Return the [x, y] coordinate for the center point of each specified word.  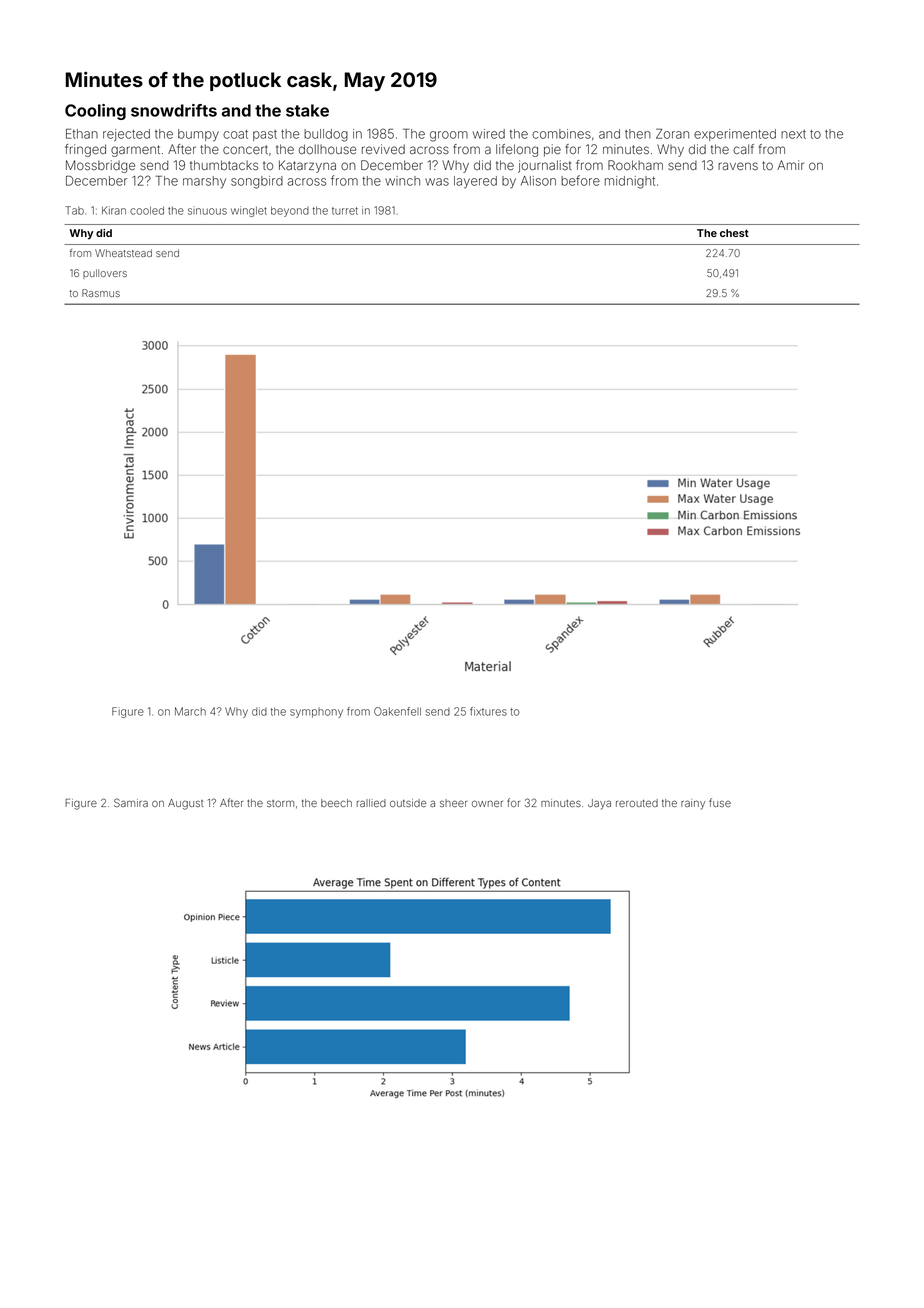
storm [280, 803]
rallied [371, 803]
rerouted [637, 803]
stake [307, 110]
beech [336, 803]
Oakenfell [397, 711]
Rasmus [101, 293]
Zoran [672, 134]
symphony [316, 713]
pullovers [105, 274]
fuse [720, 802]
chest [734, 233]
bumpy [198, 135]
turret [345, 211]
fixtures [488, 711]
